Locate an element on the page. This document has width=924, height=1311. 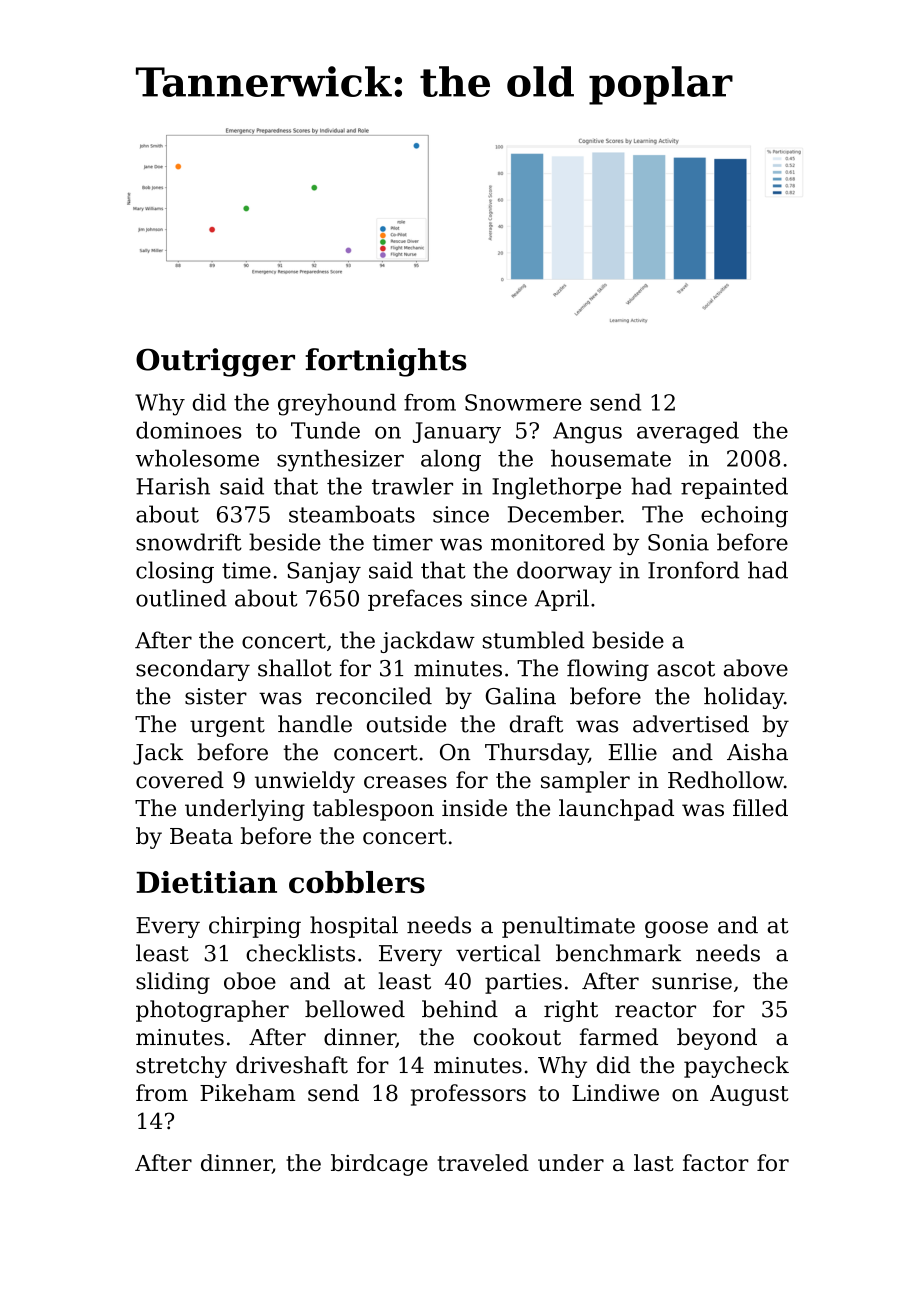
Snowmere is located at coordinates (523, 402).
